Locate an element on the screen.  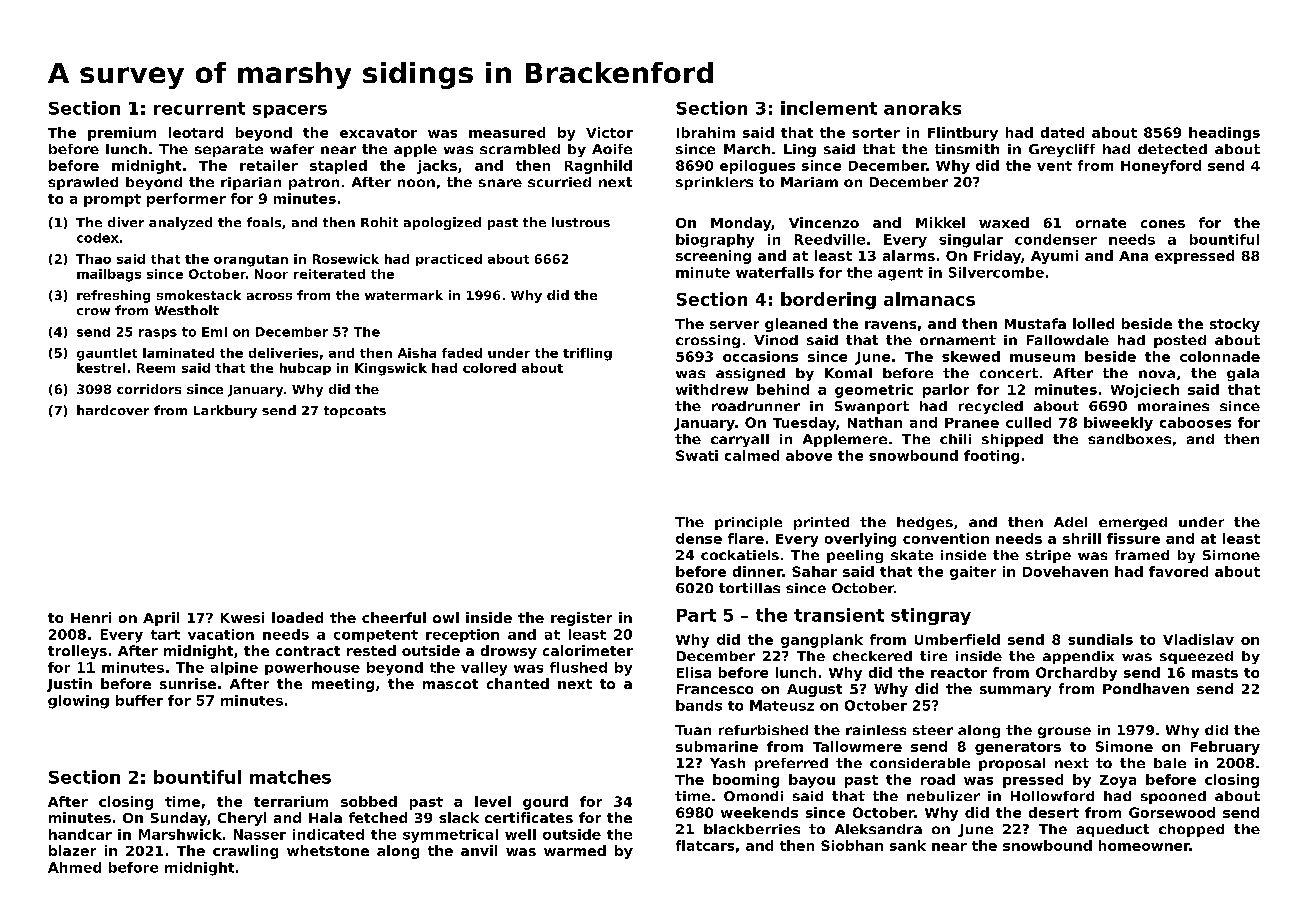
Vladislav is located at coordinates (1198, 639).
